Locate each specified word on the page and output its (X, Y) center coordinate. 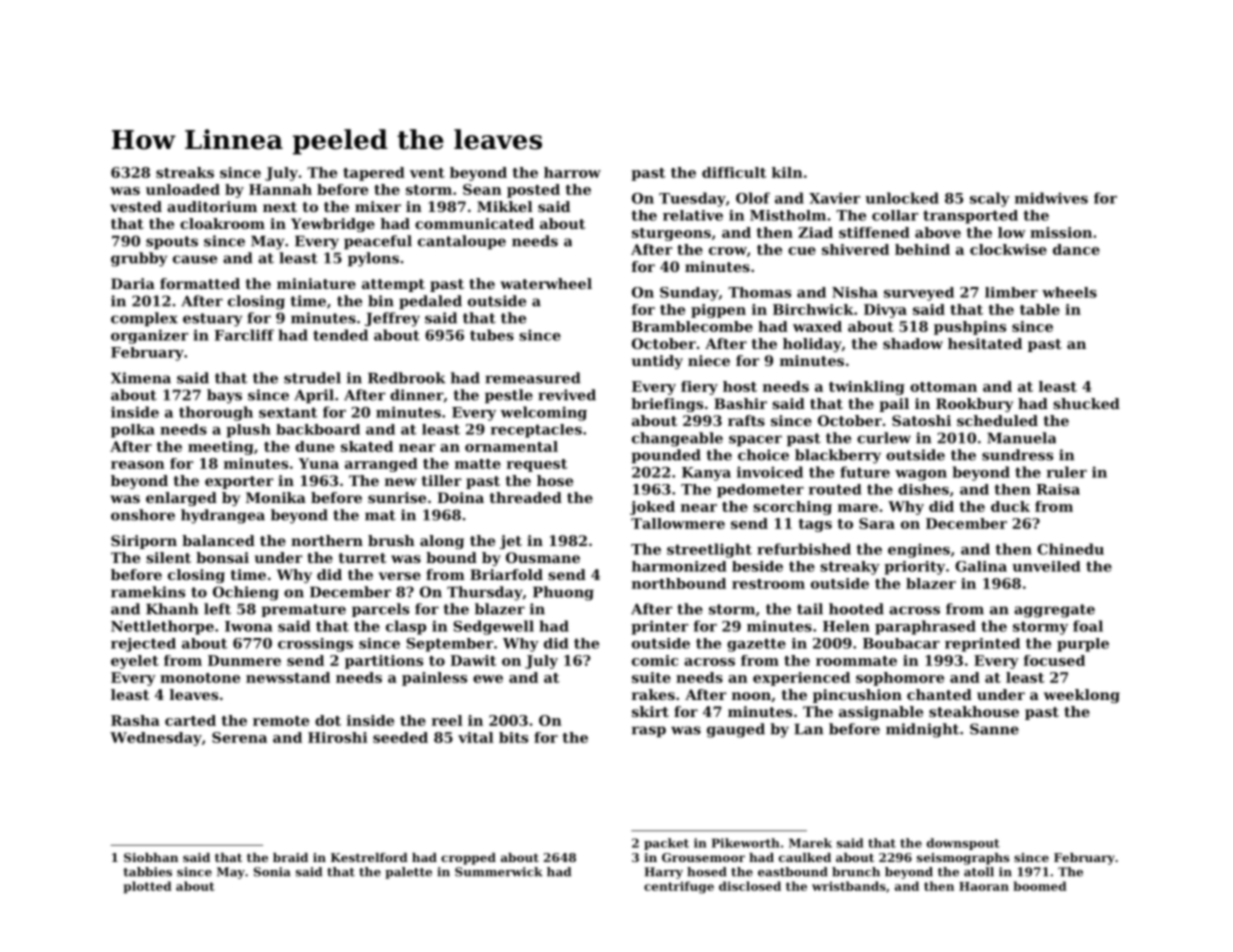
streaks (185, 172)
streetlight (709, 550)
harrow (572, 172)
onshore (143, 515)
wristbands (849, 886)
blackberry (838, 456)
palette (408, 873)
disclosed (750, 886)
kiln (787, 172)
